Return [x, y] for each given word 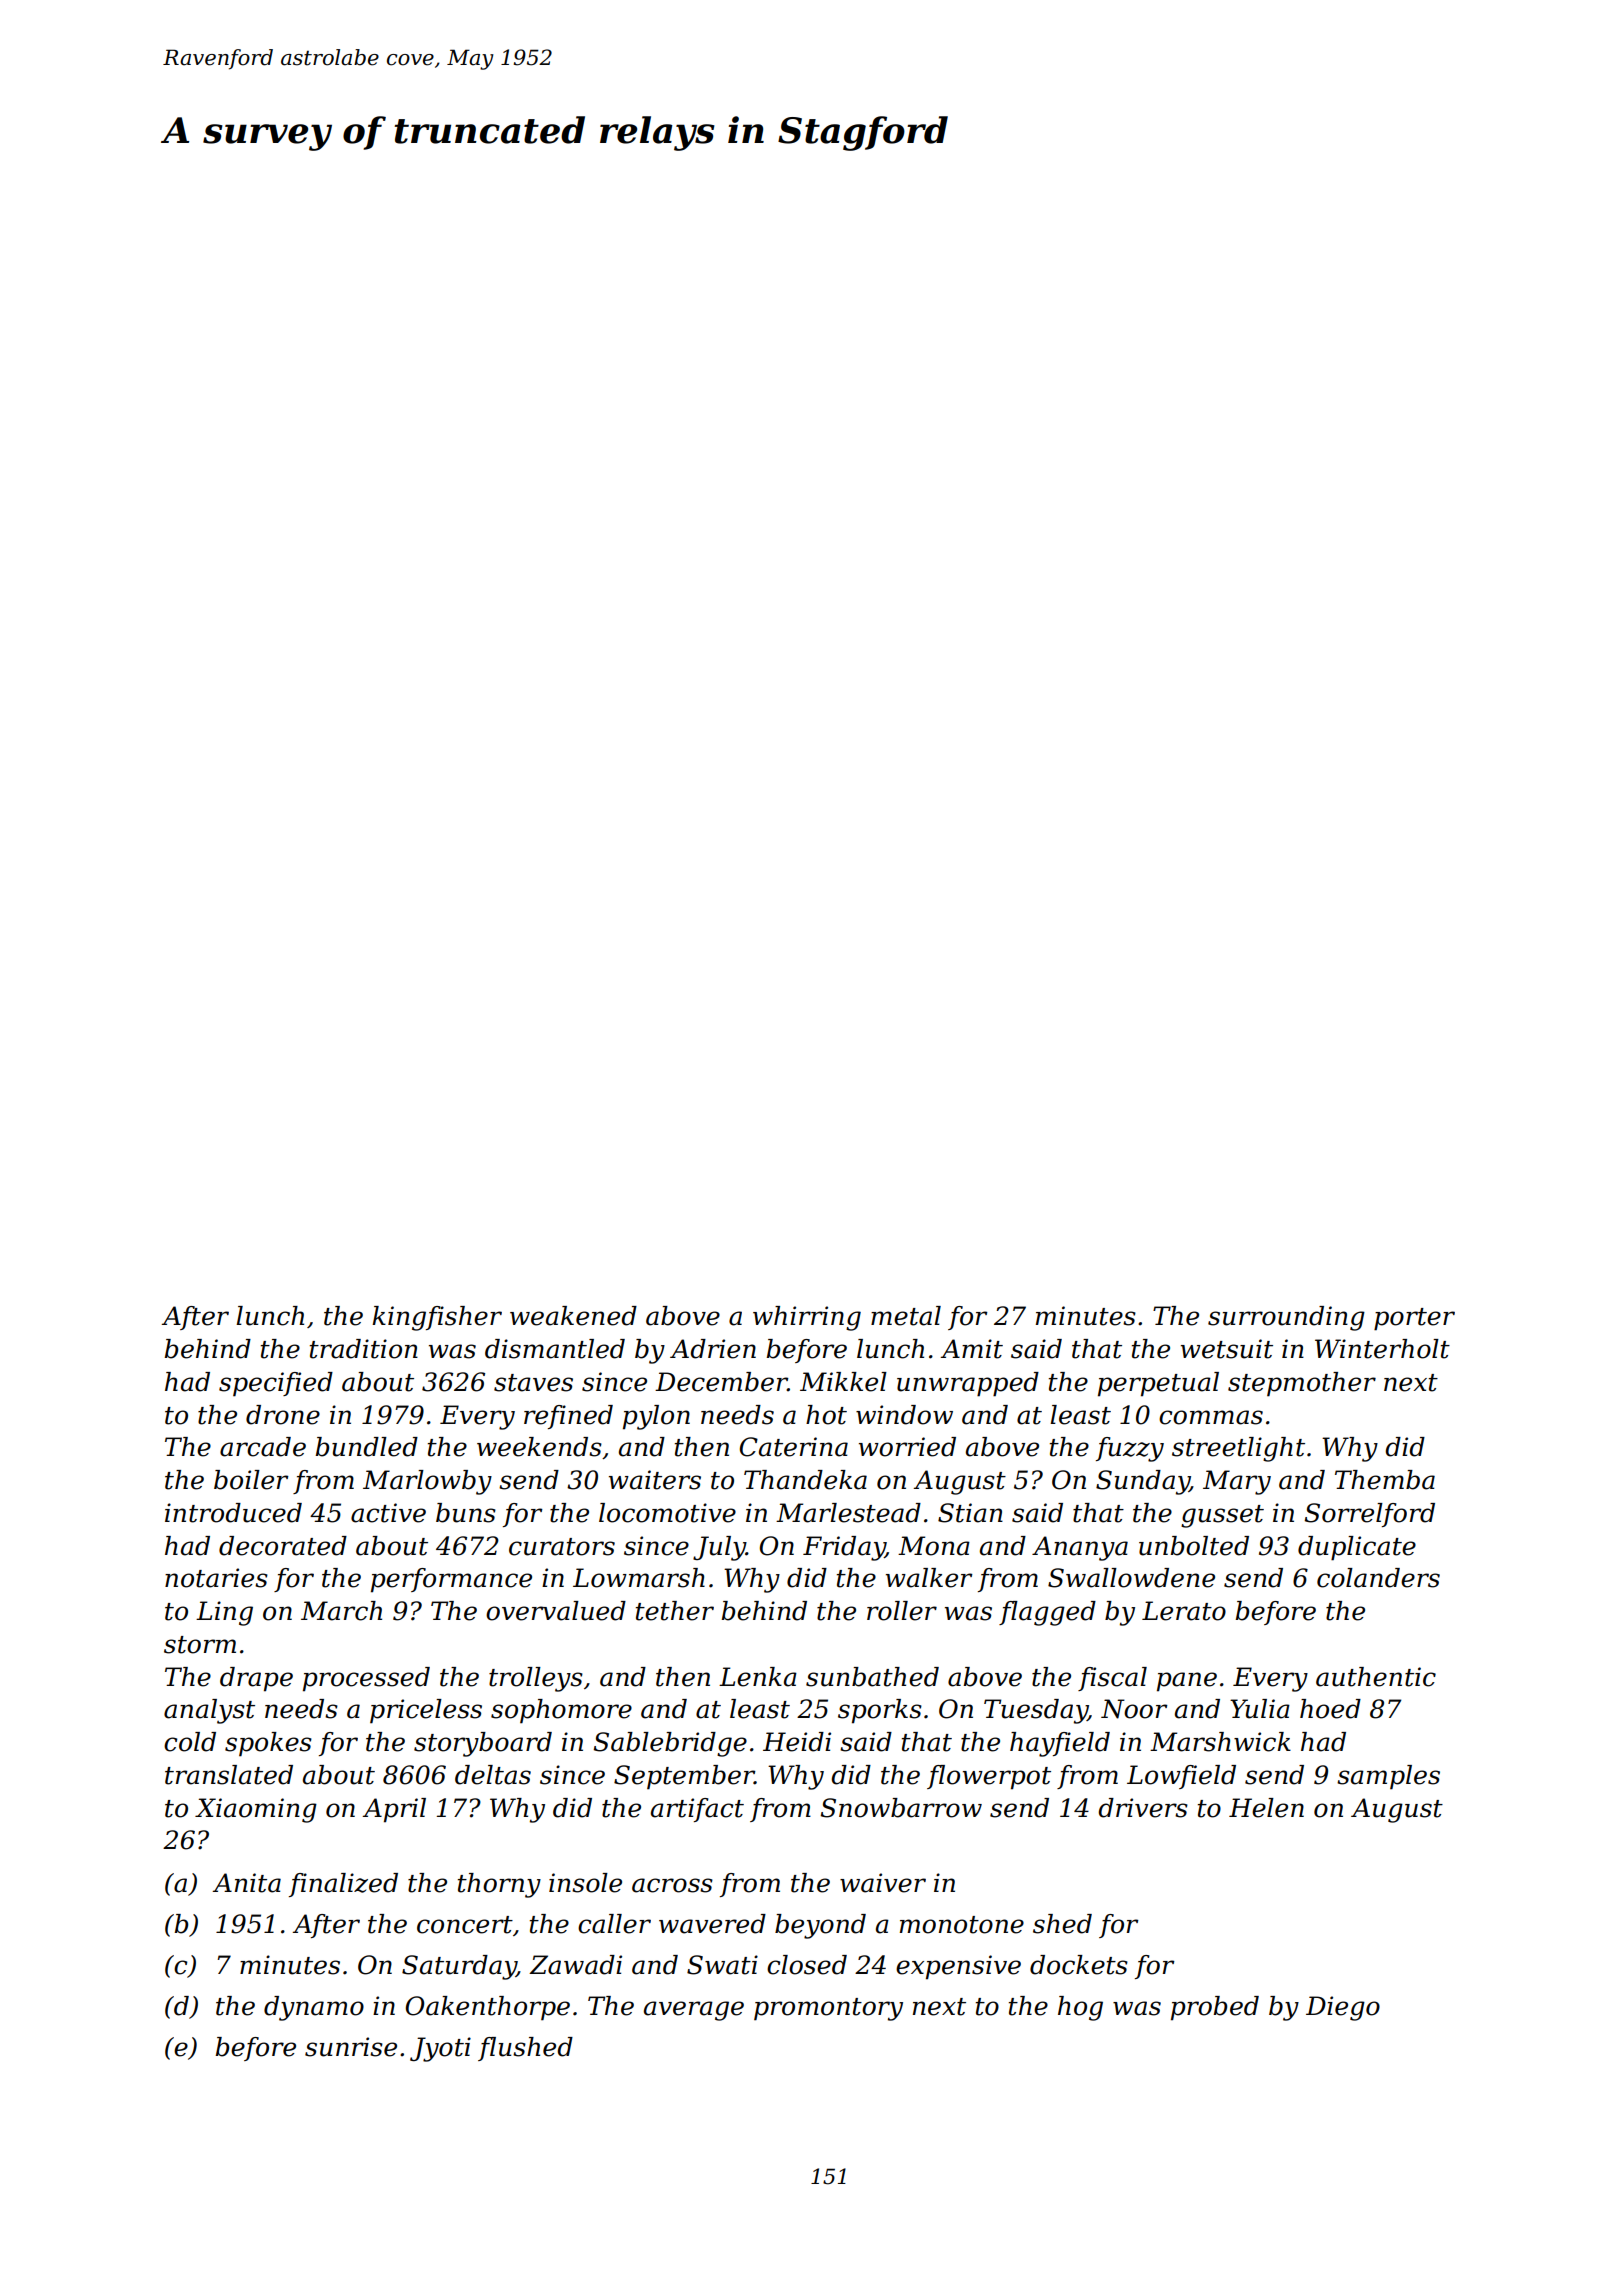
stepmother [1302, 1384]
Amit [972, 1349]
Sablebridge [670, 1744]
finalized [343, 1885]
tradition [364, 1349]
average [694, 2011]
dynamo [314, 2008]
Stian [970, 1513]
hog [1080, 2008]
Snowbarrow [901, 1808]
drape [256, 1679]
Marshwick [1220, 1742]
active [388, 1513]
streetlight [1238, 1449]
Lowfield [1181, 1777]
